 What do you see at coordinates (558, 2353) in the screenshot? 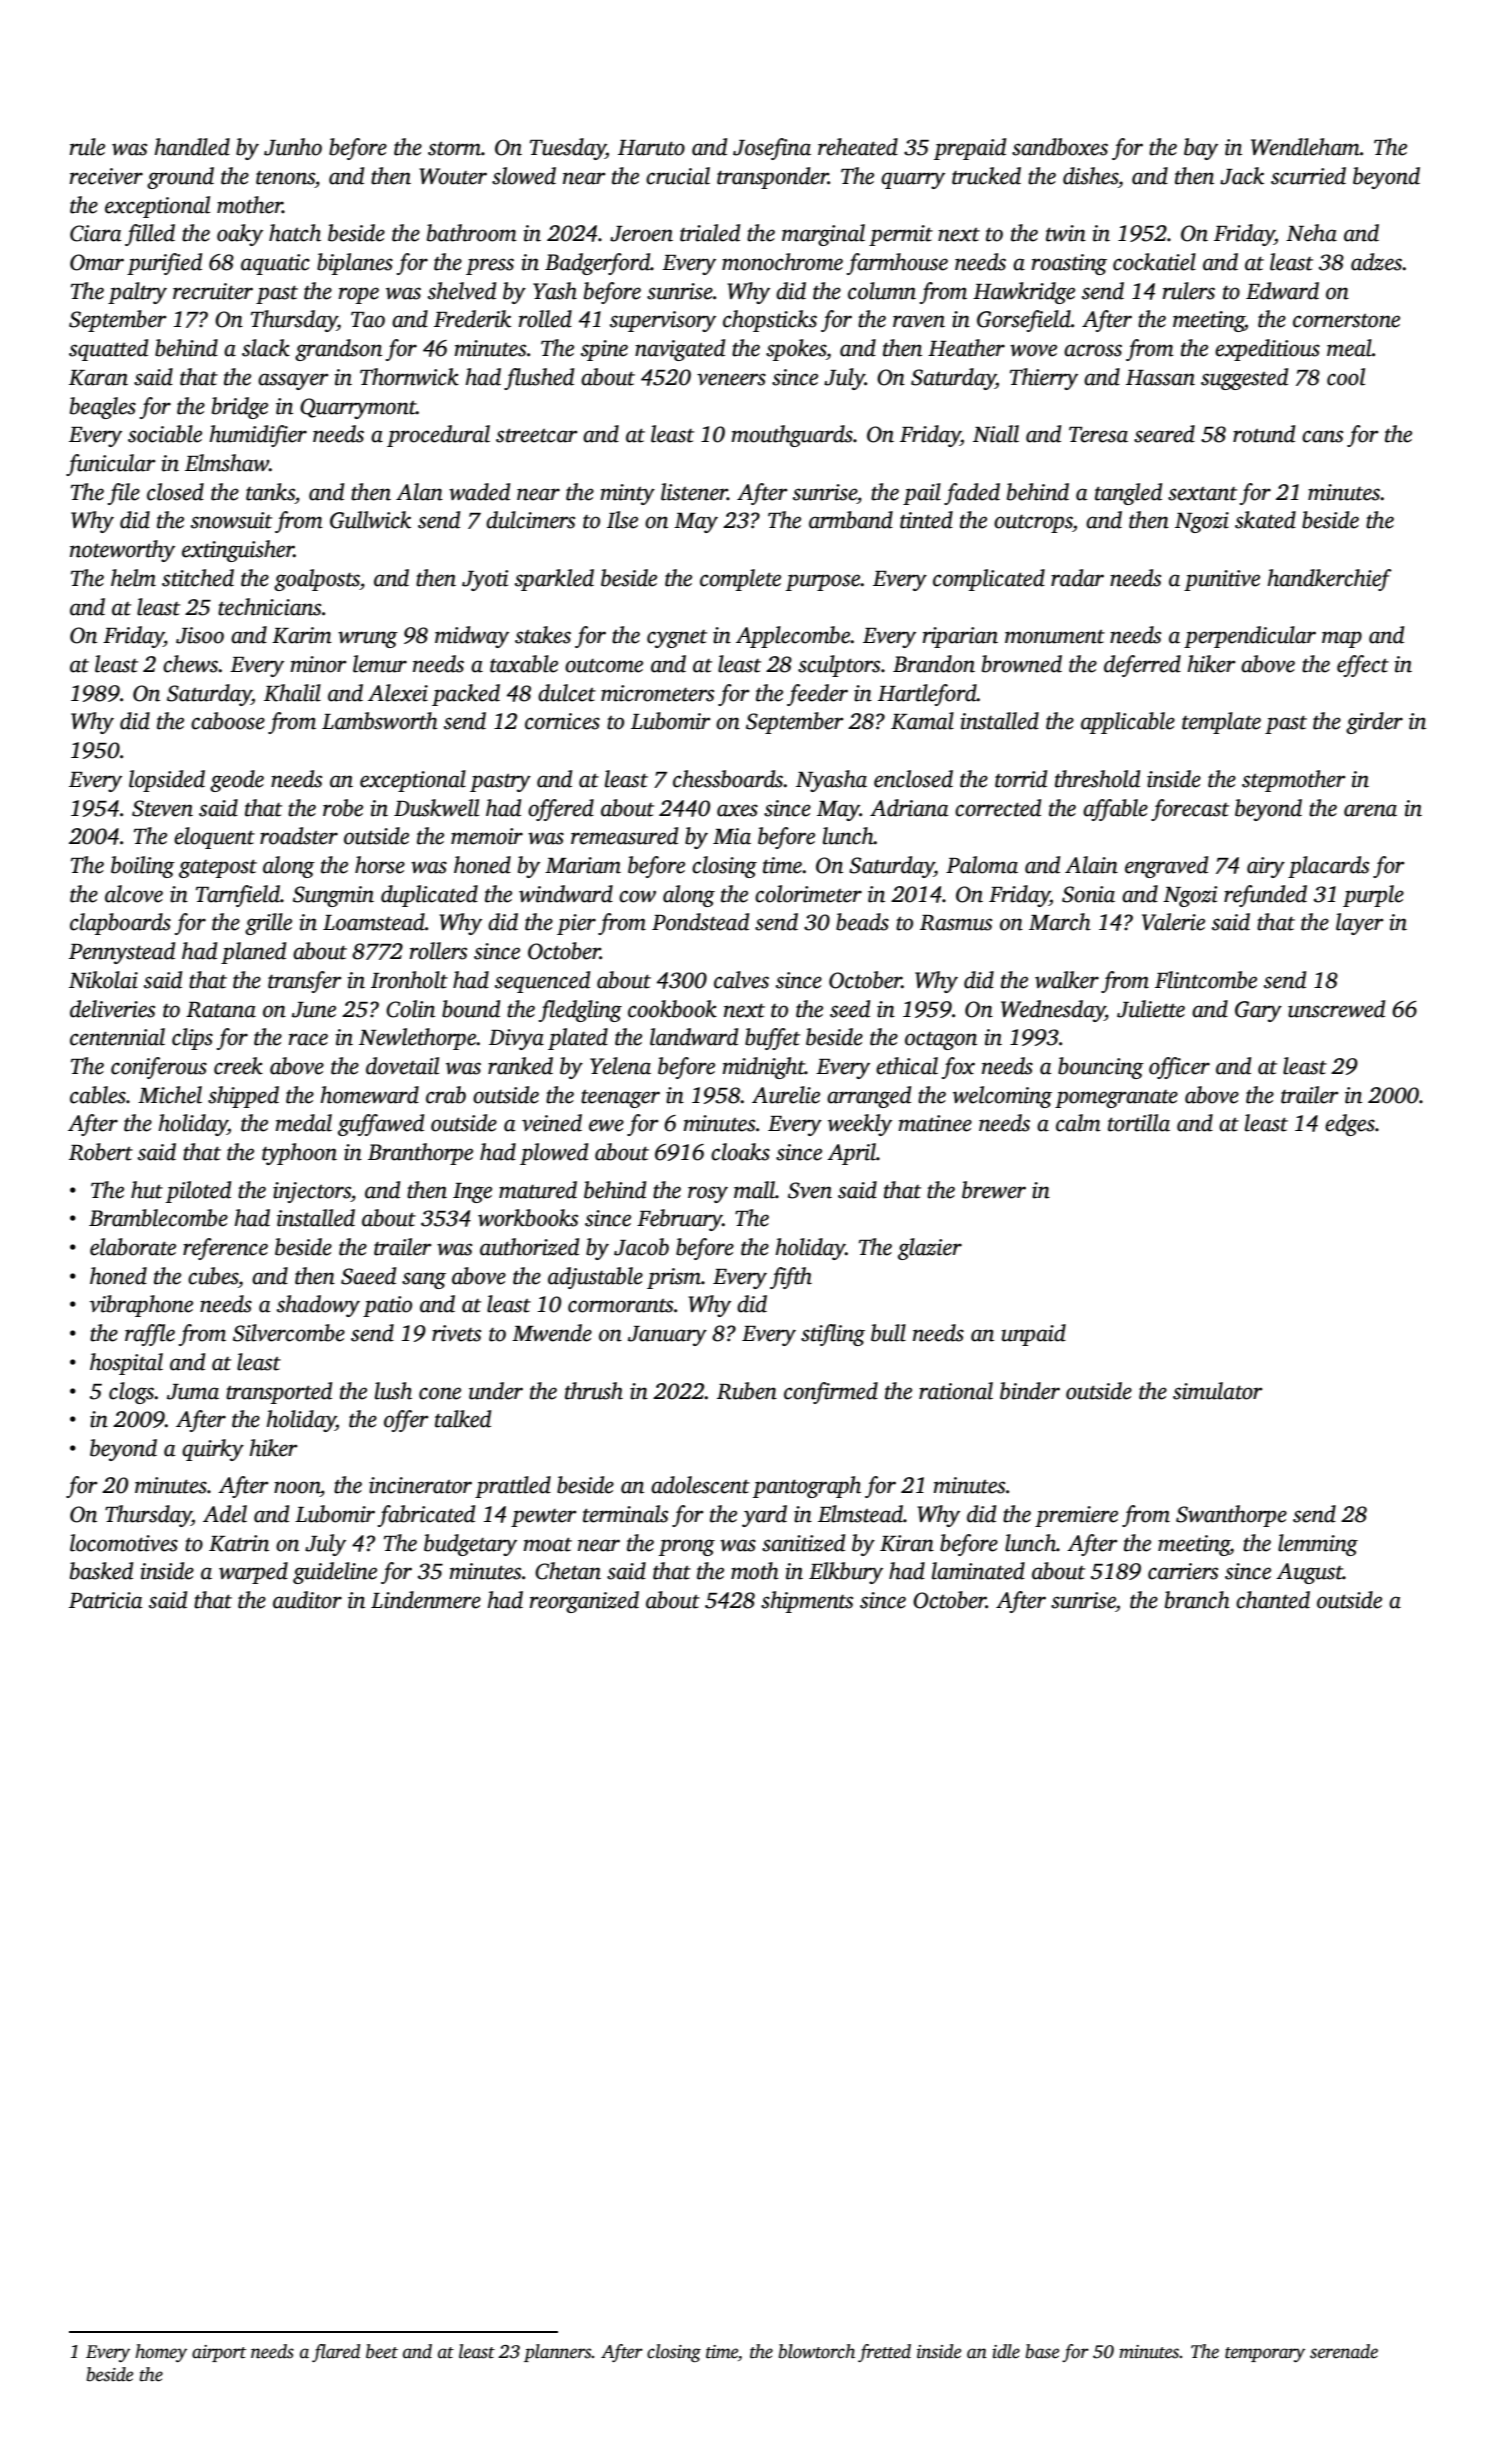
I see `planners` at bounding box center [558, 2353].
